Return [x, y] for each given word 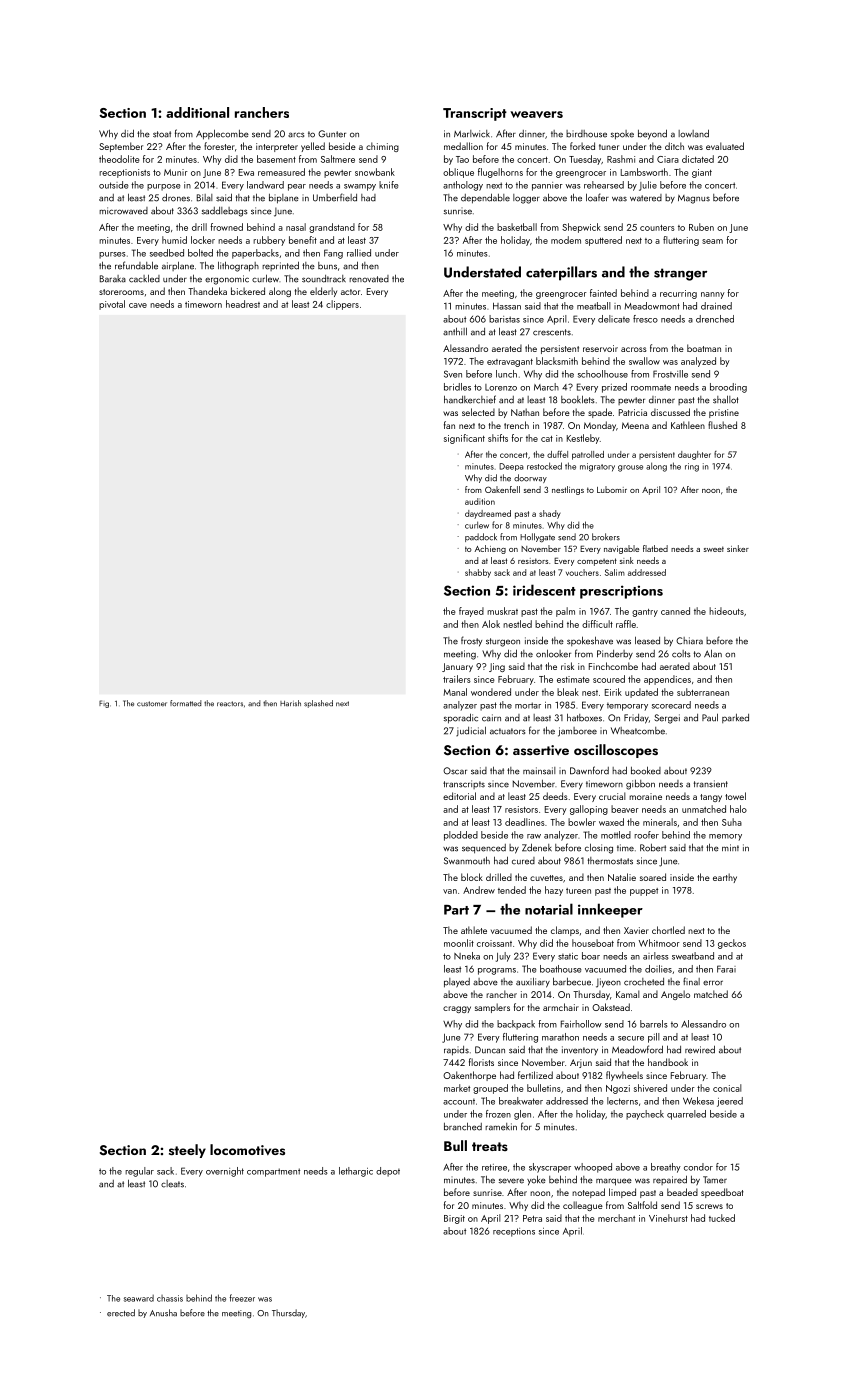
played [457, 983]
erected [121, 1313]
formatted [185, 703]
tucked [722, 1218]
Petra [532, 1218]
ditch [674, 146]
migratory [597, 467]
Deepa [511, 467]
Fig [104, 704]
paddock [481, 537]
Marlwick [472, 134]
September [121, 147]
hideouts [726, 611]
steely [187, 1151]
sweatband [693, 956]
